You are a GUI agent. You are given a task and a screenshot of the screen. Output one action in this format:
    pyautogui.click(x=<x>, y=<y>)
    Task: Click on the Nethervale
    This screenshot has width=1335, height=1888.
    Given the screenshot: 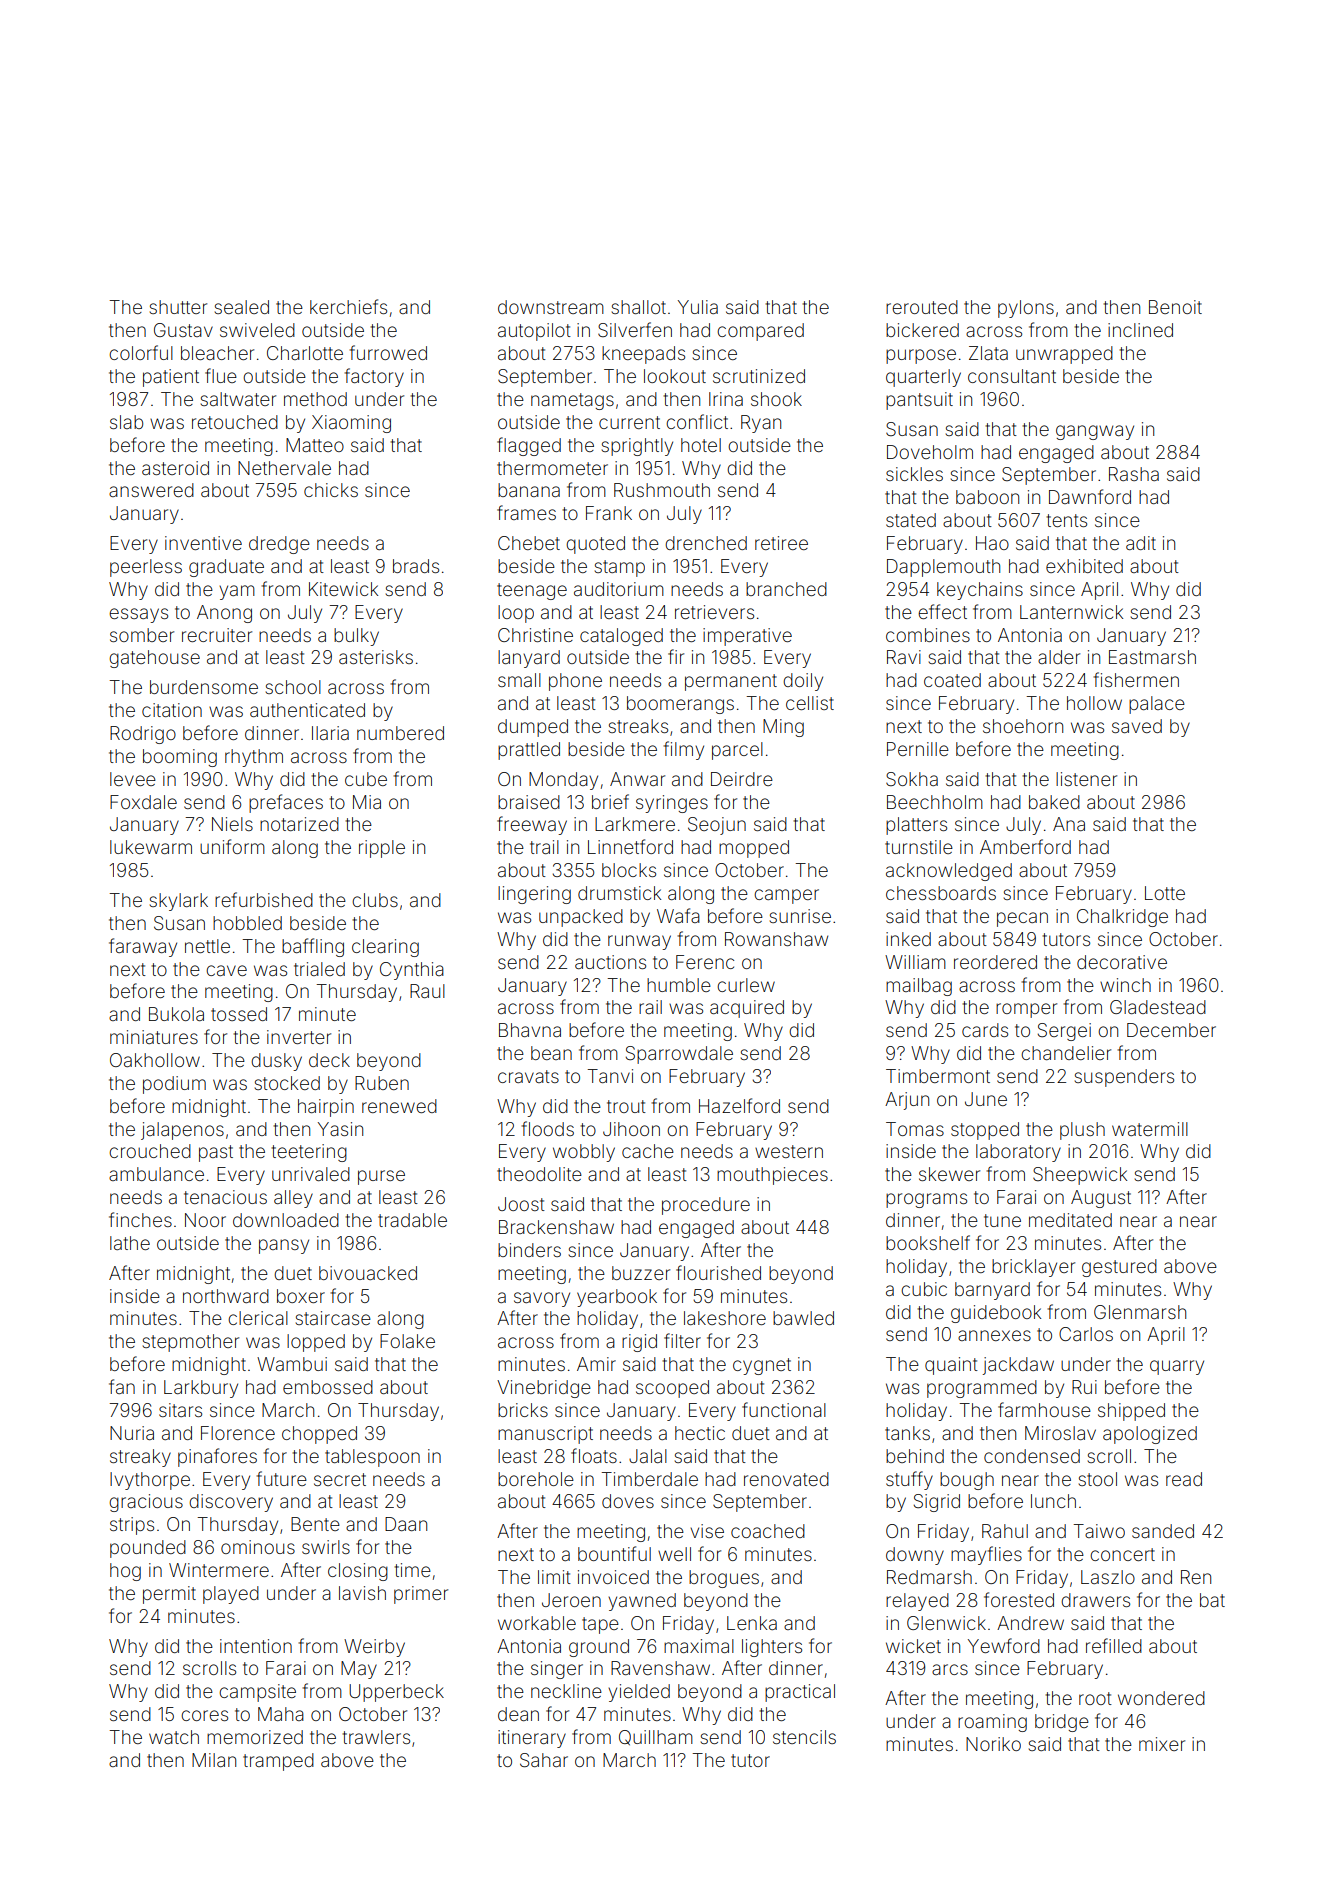 What is the action you would take?
    pyautogui.click(x=284, y=468)
